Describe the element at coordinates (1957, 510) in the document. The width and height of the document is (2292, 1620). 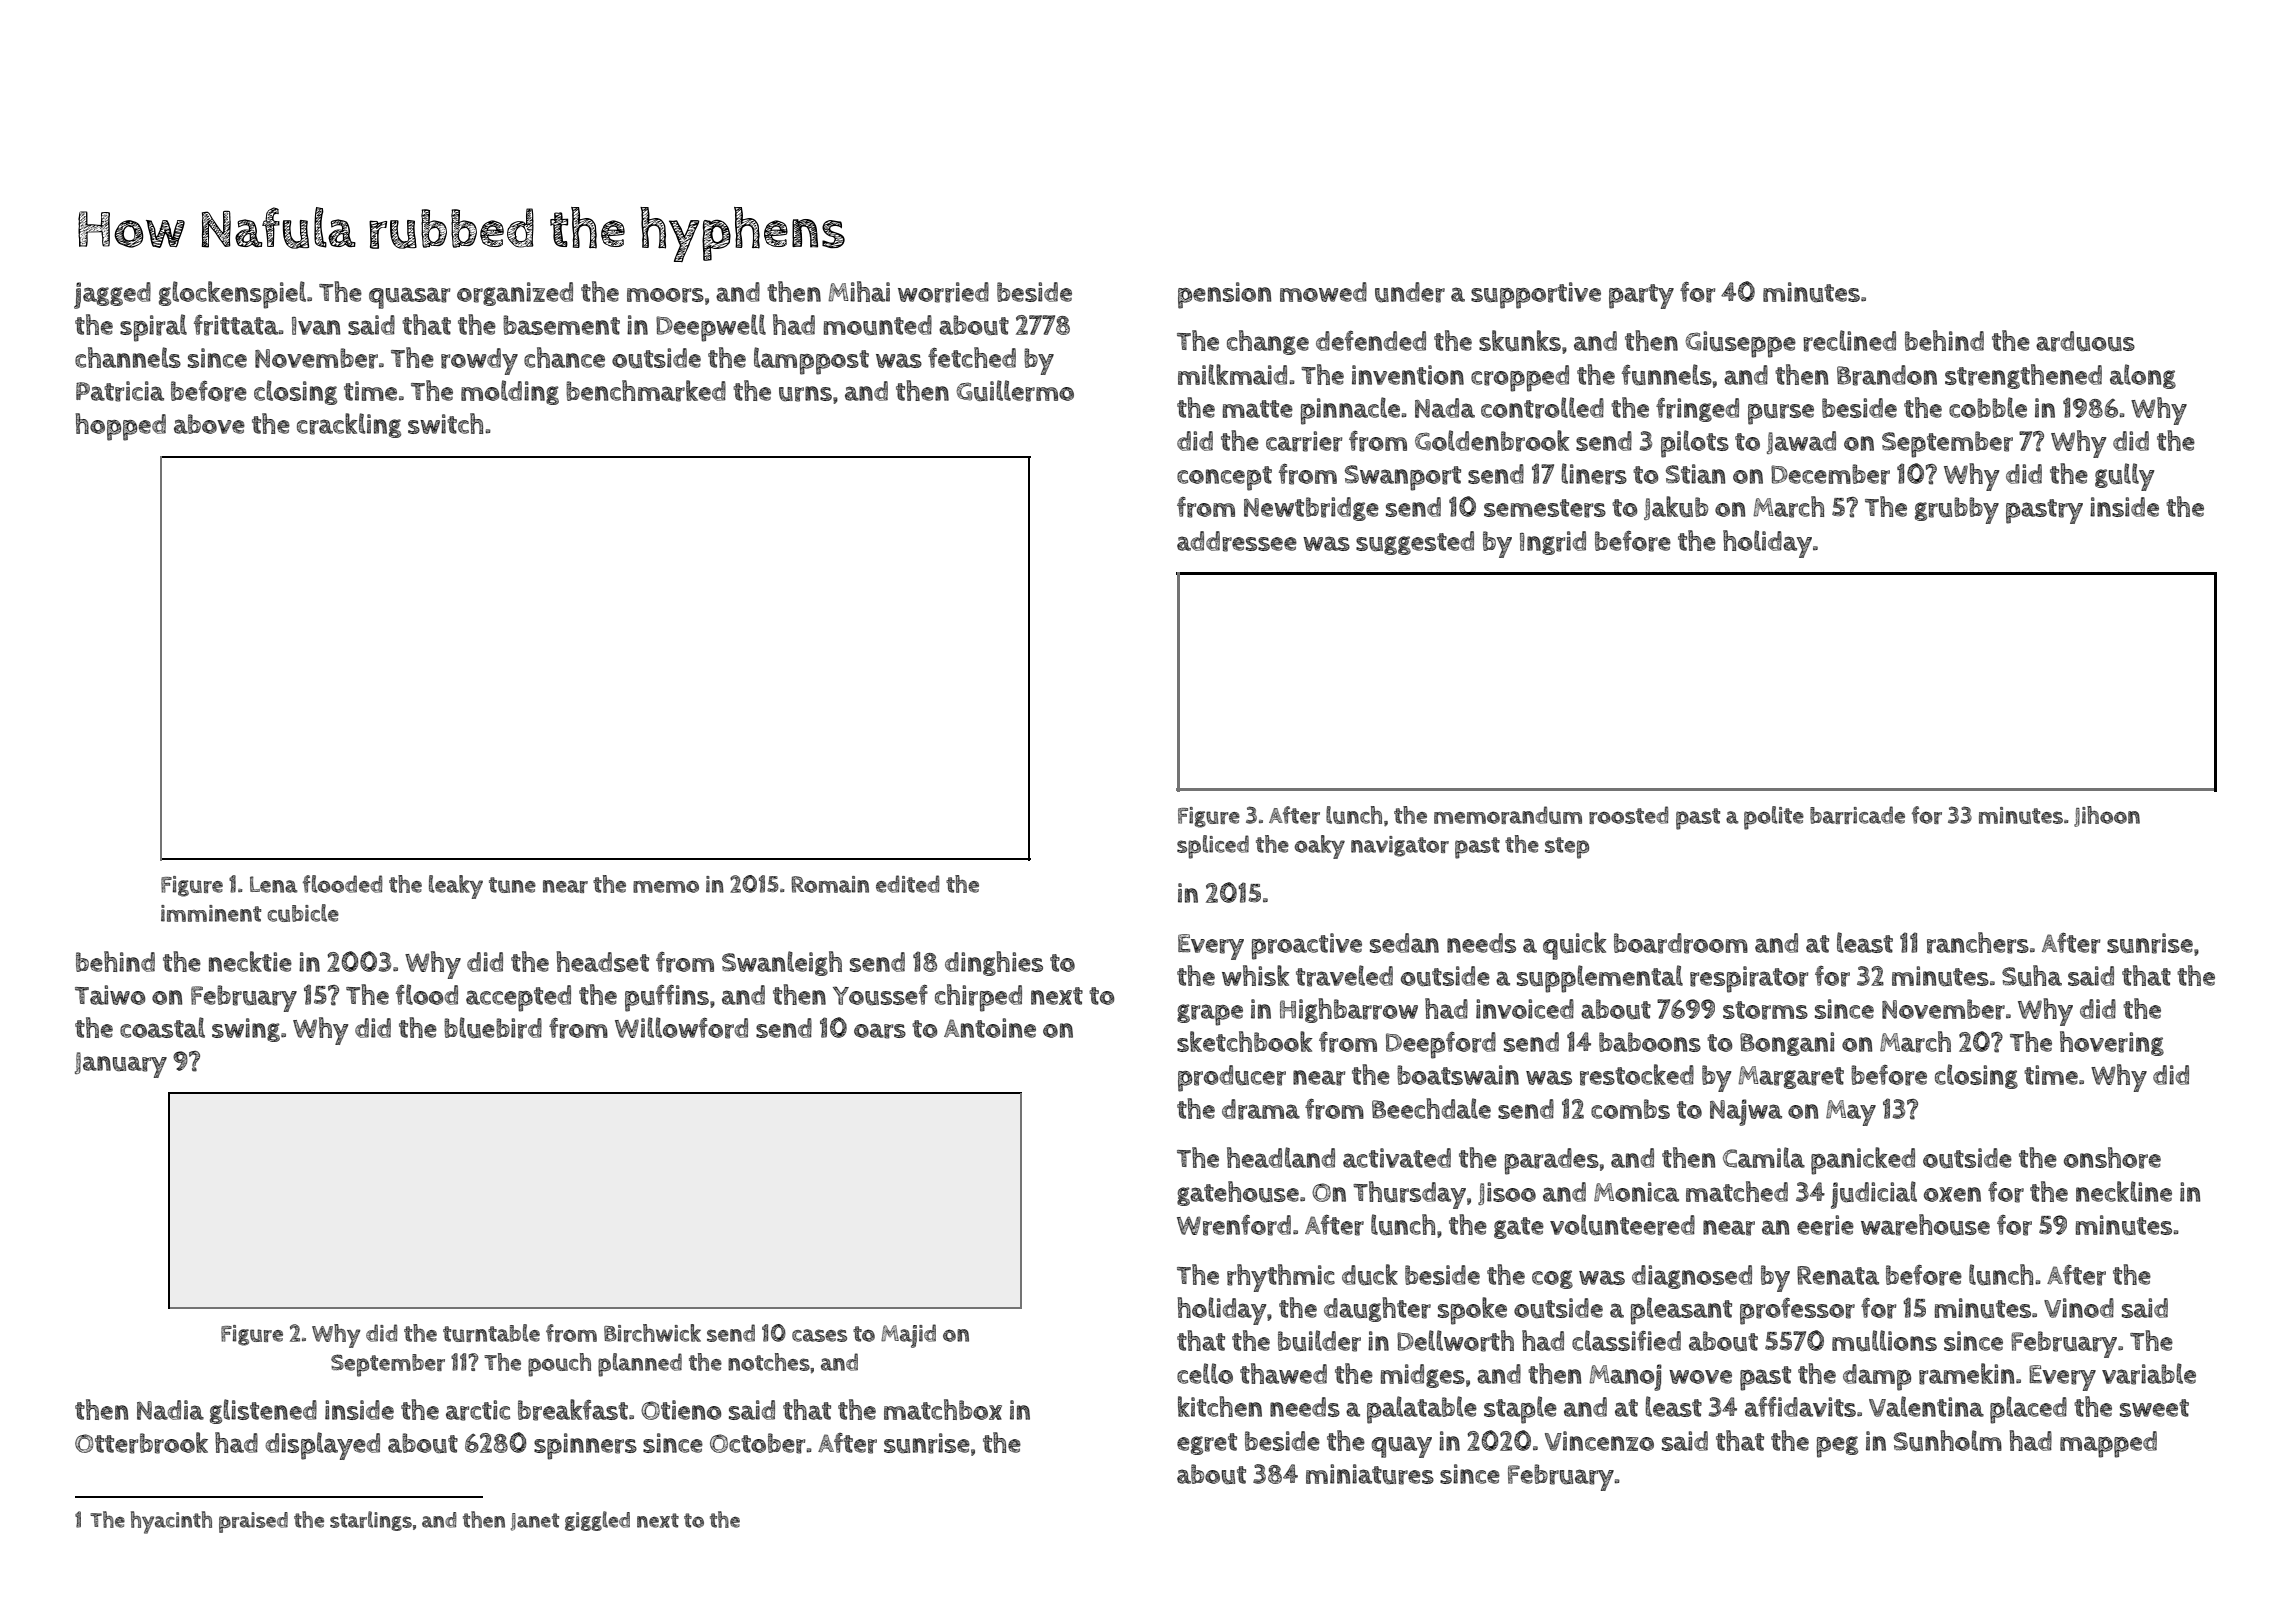
I see `grubby` at that location.
